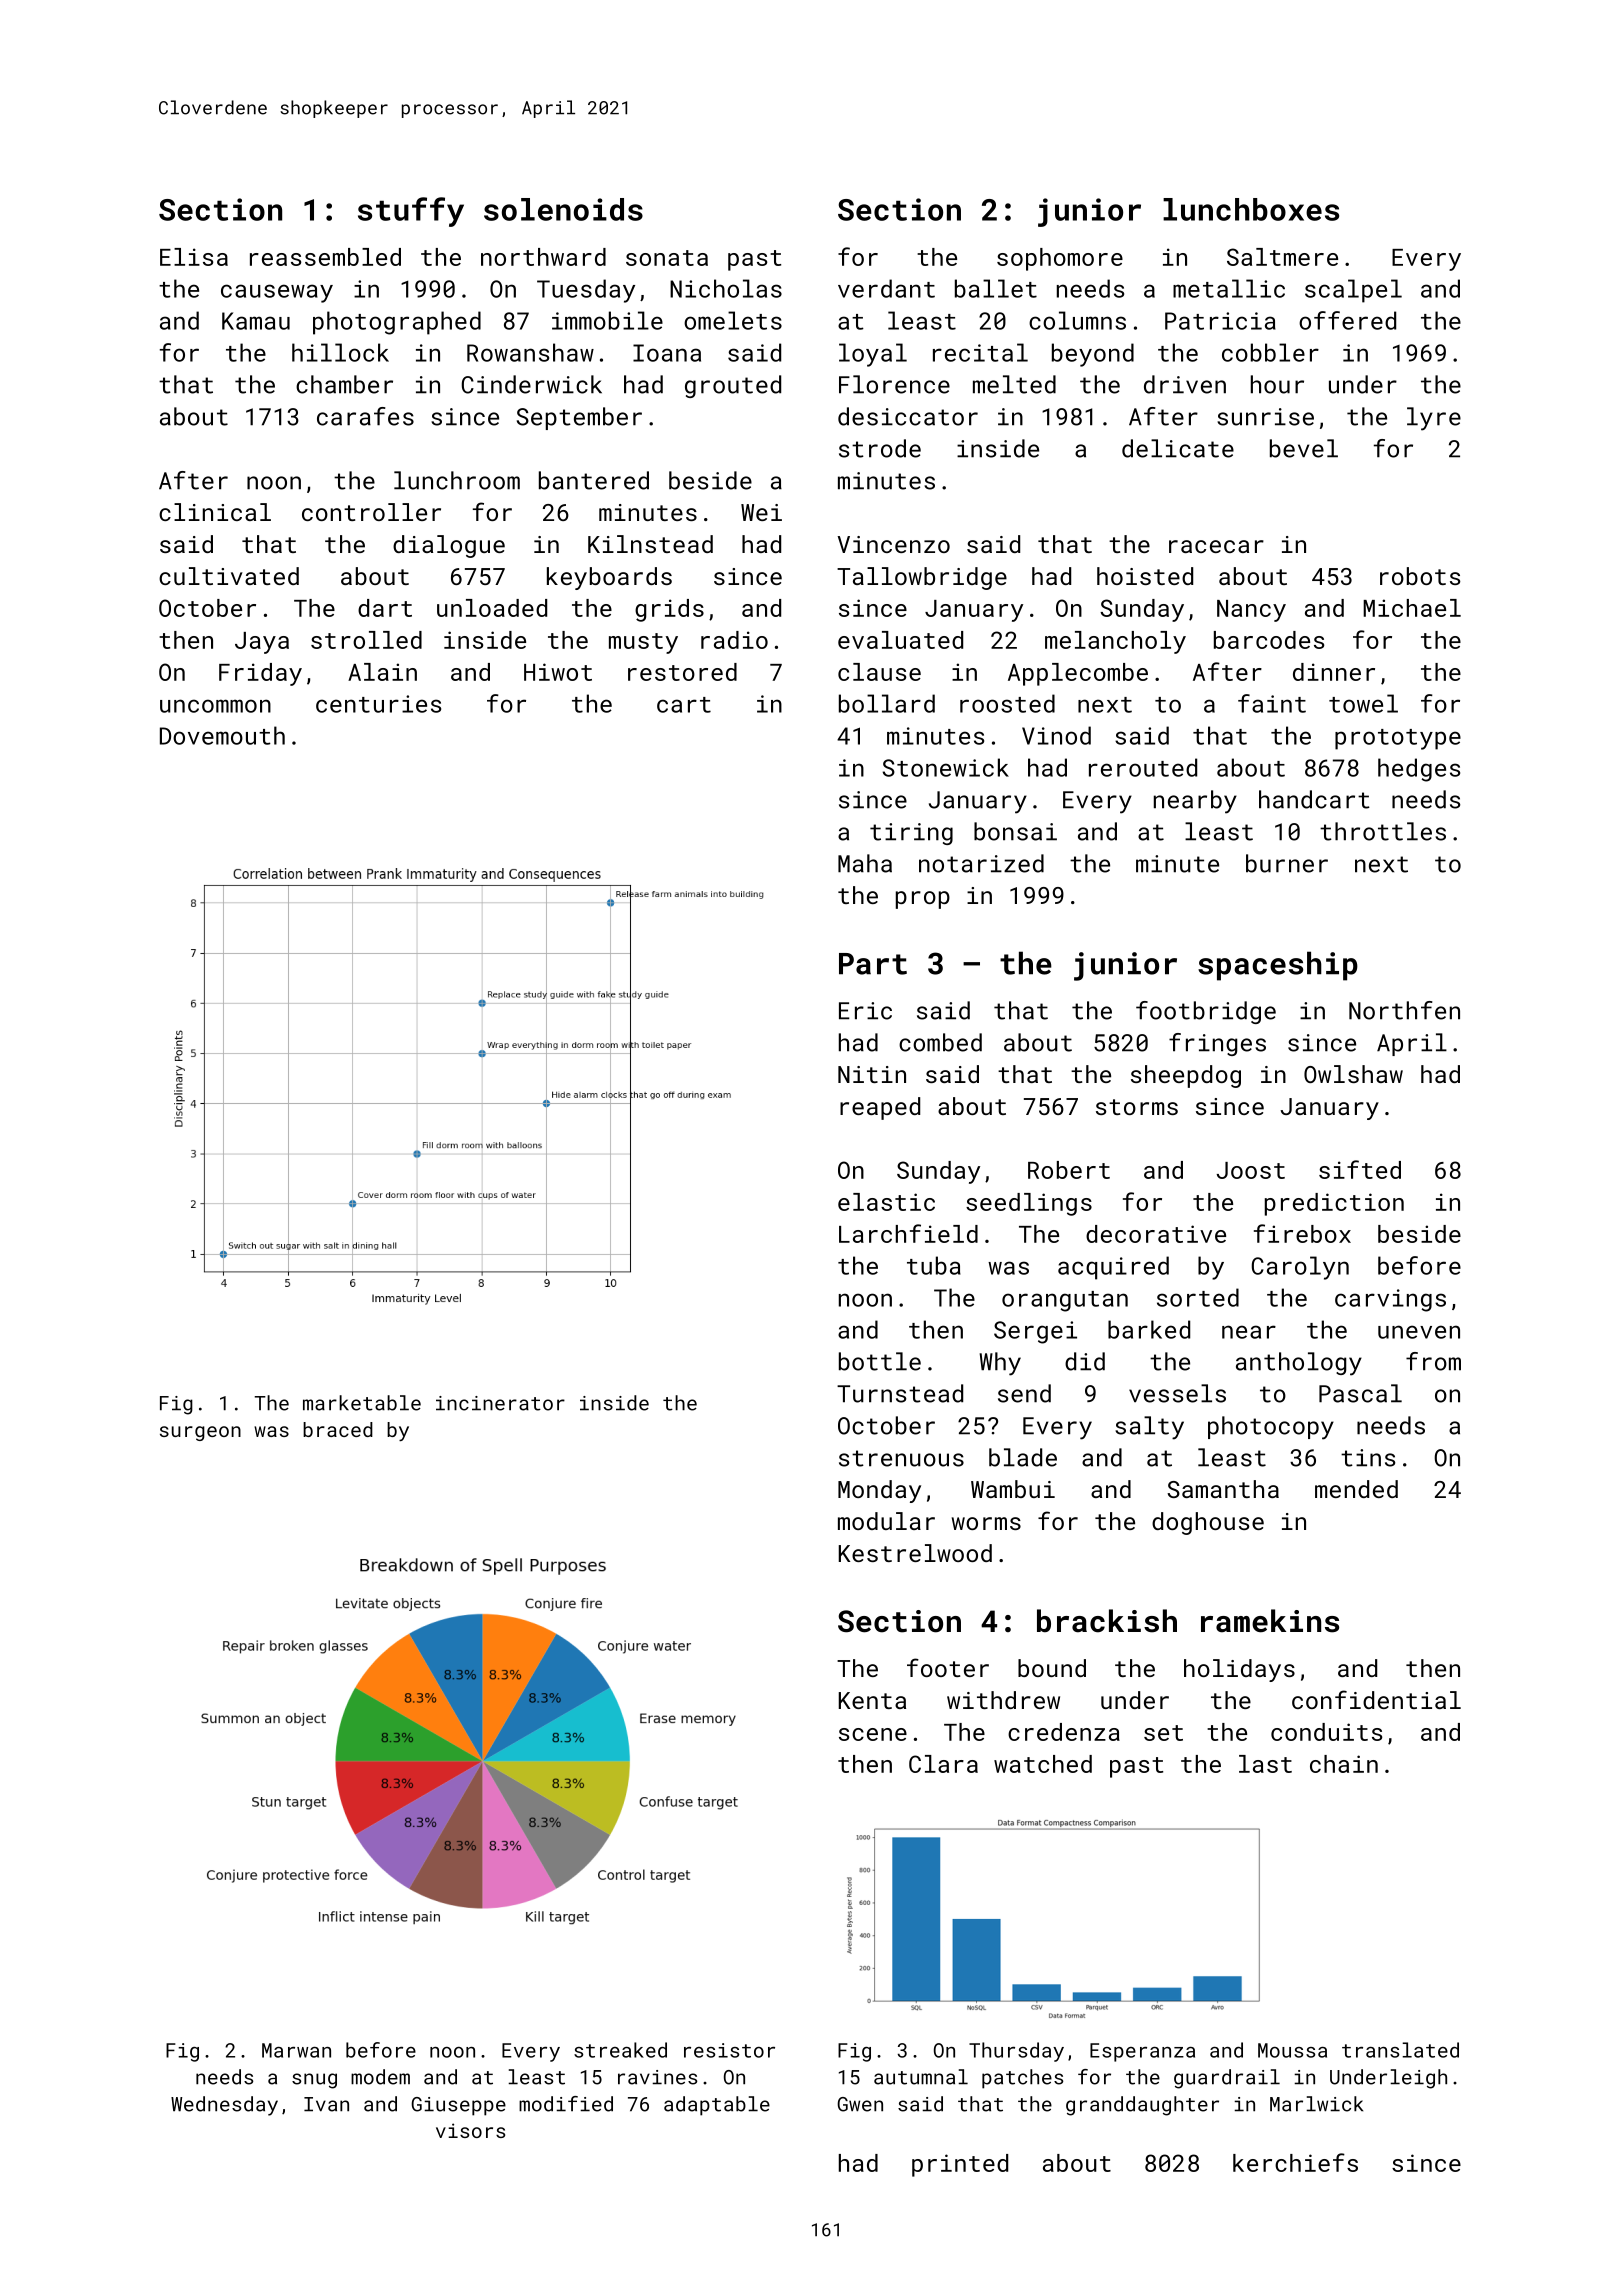 Image resolution: width=1620 pixels, height=2292 pixels. Describe the element at coordinates (1206, 1012) in the document. I see `footbridge` at that location.
